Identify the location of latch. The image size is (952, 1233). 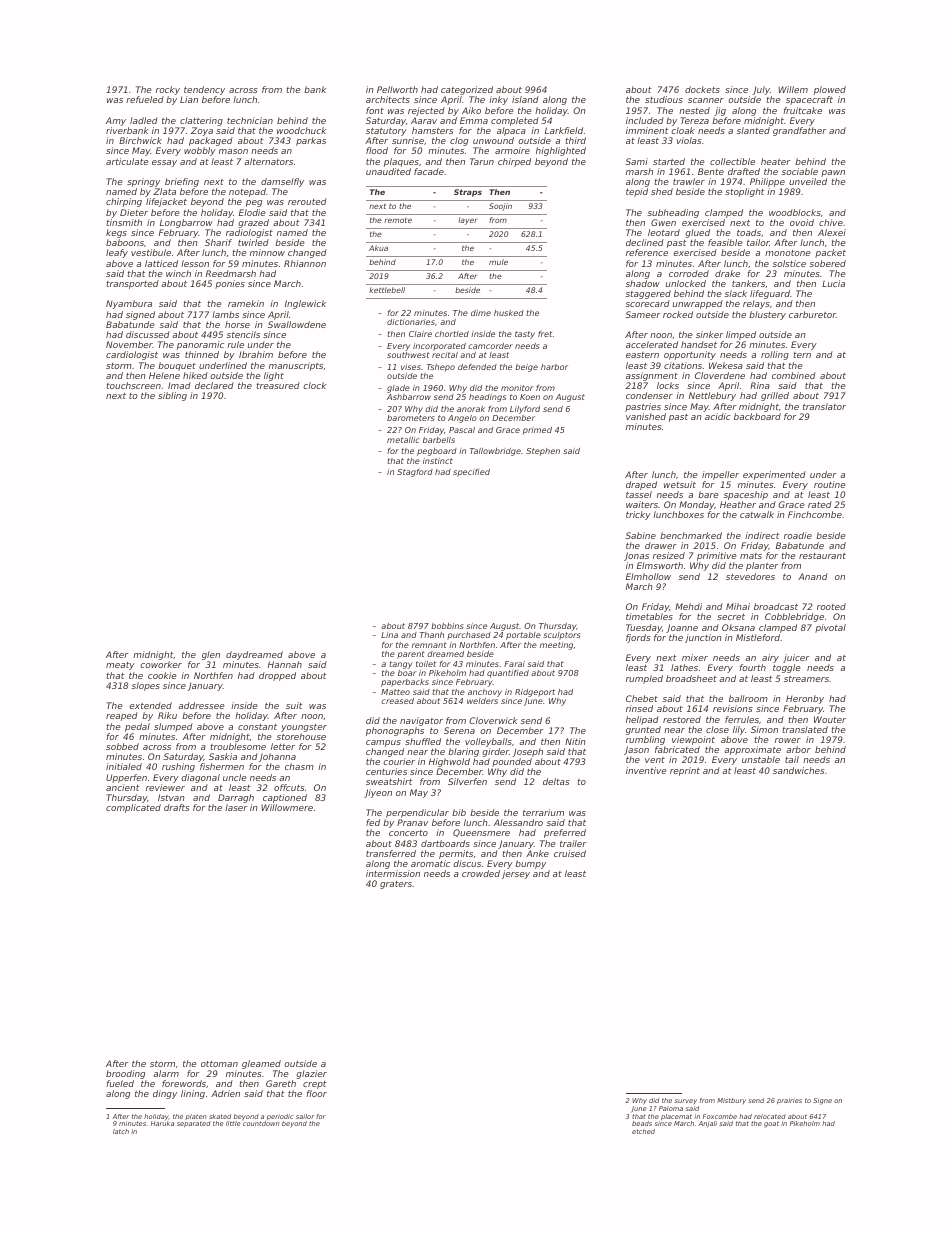
(121, 1131).
